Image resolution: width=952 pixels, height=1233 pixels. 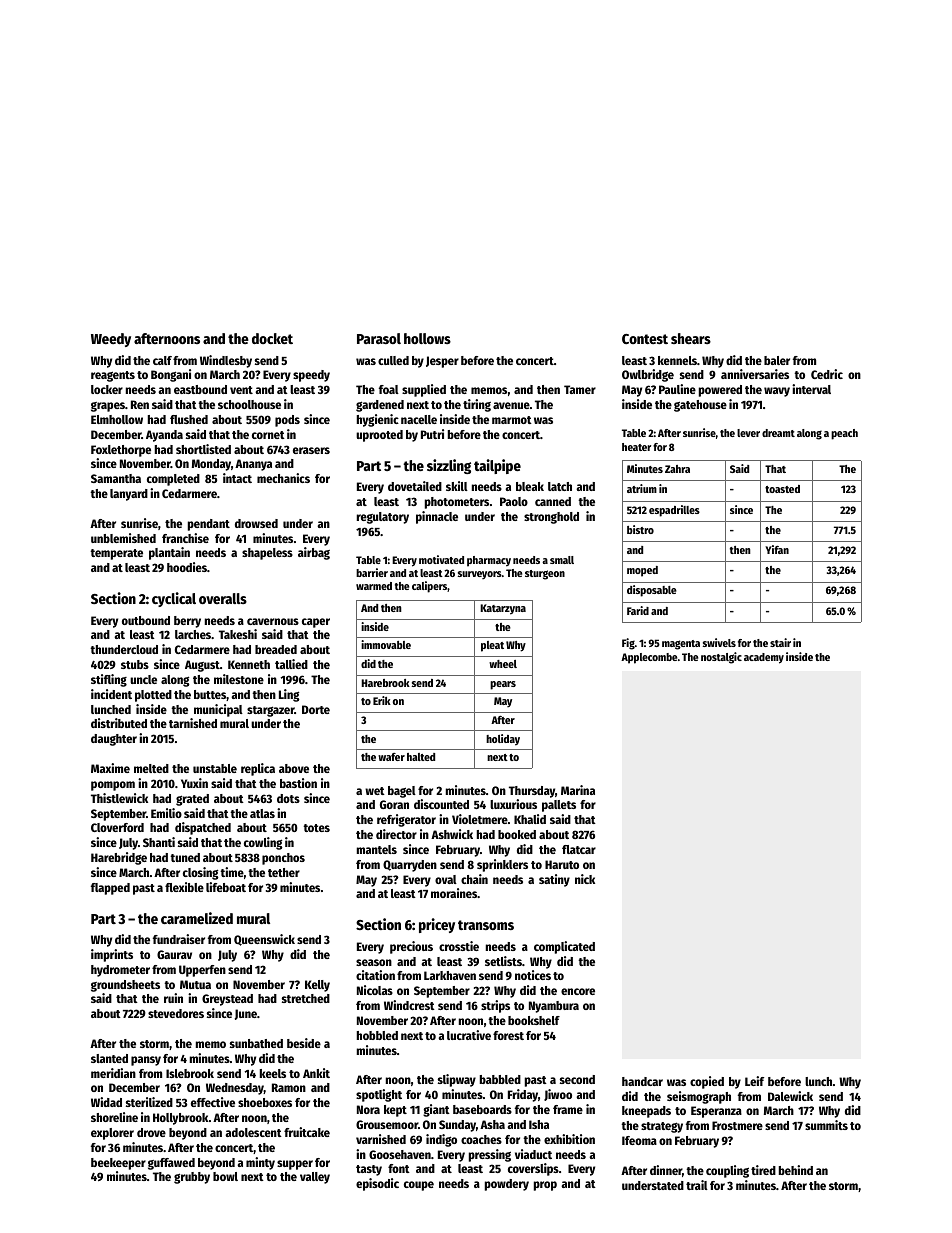 What do you see at coordinates (164, 436) in the page?
I see `Ayanda` at bounding box center [164, 436].
